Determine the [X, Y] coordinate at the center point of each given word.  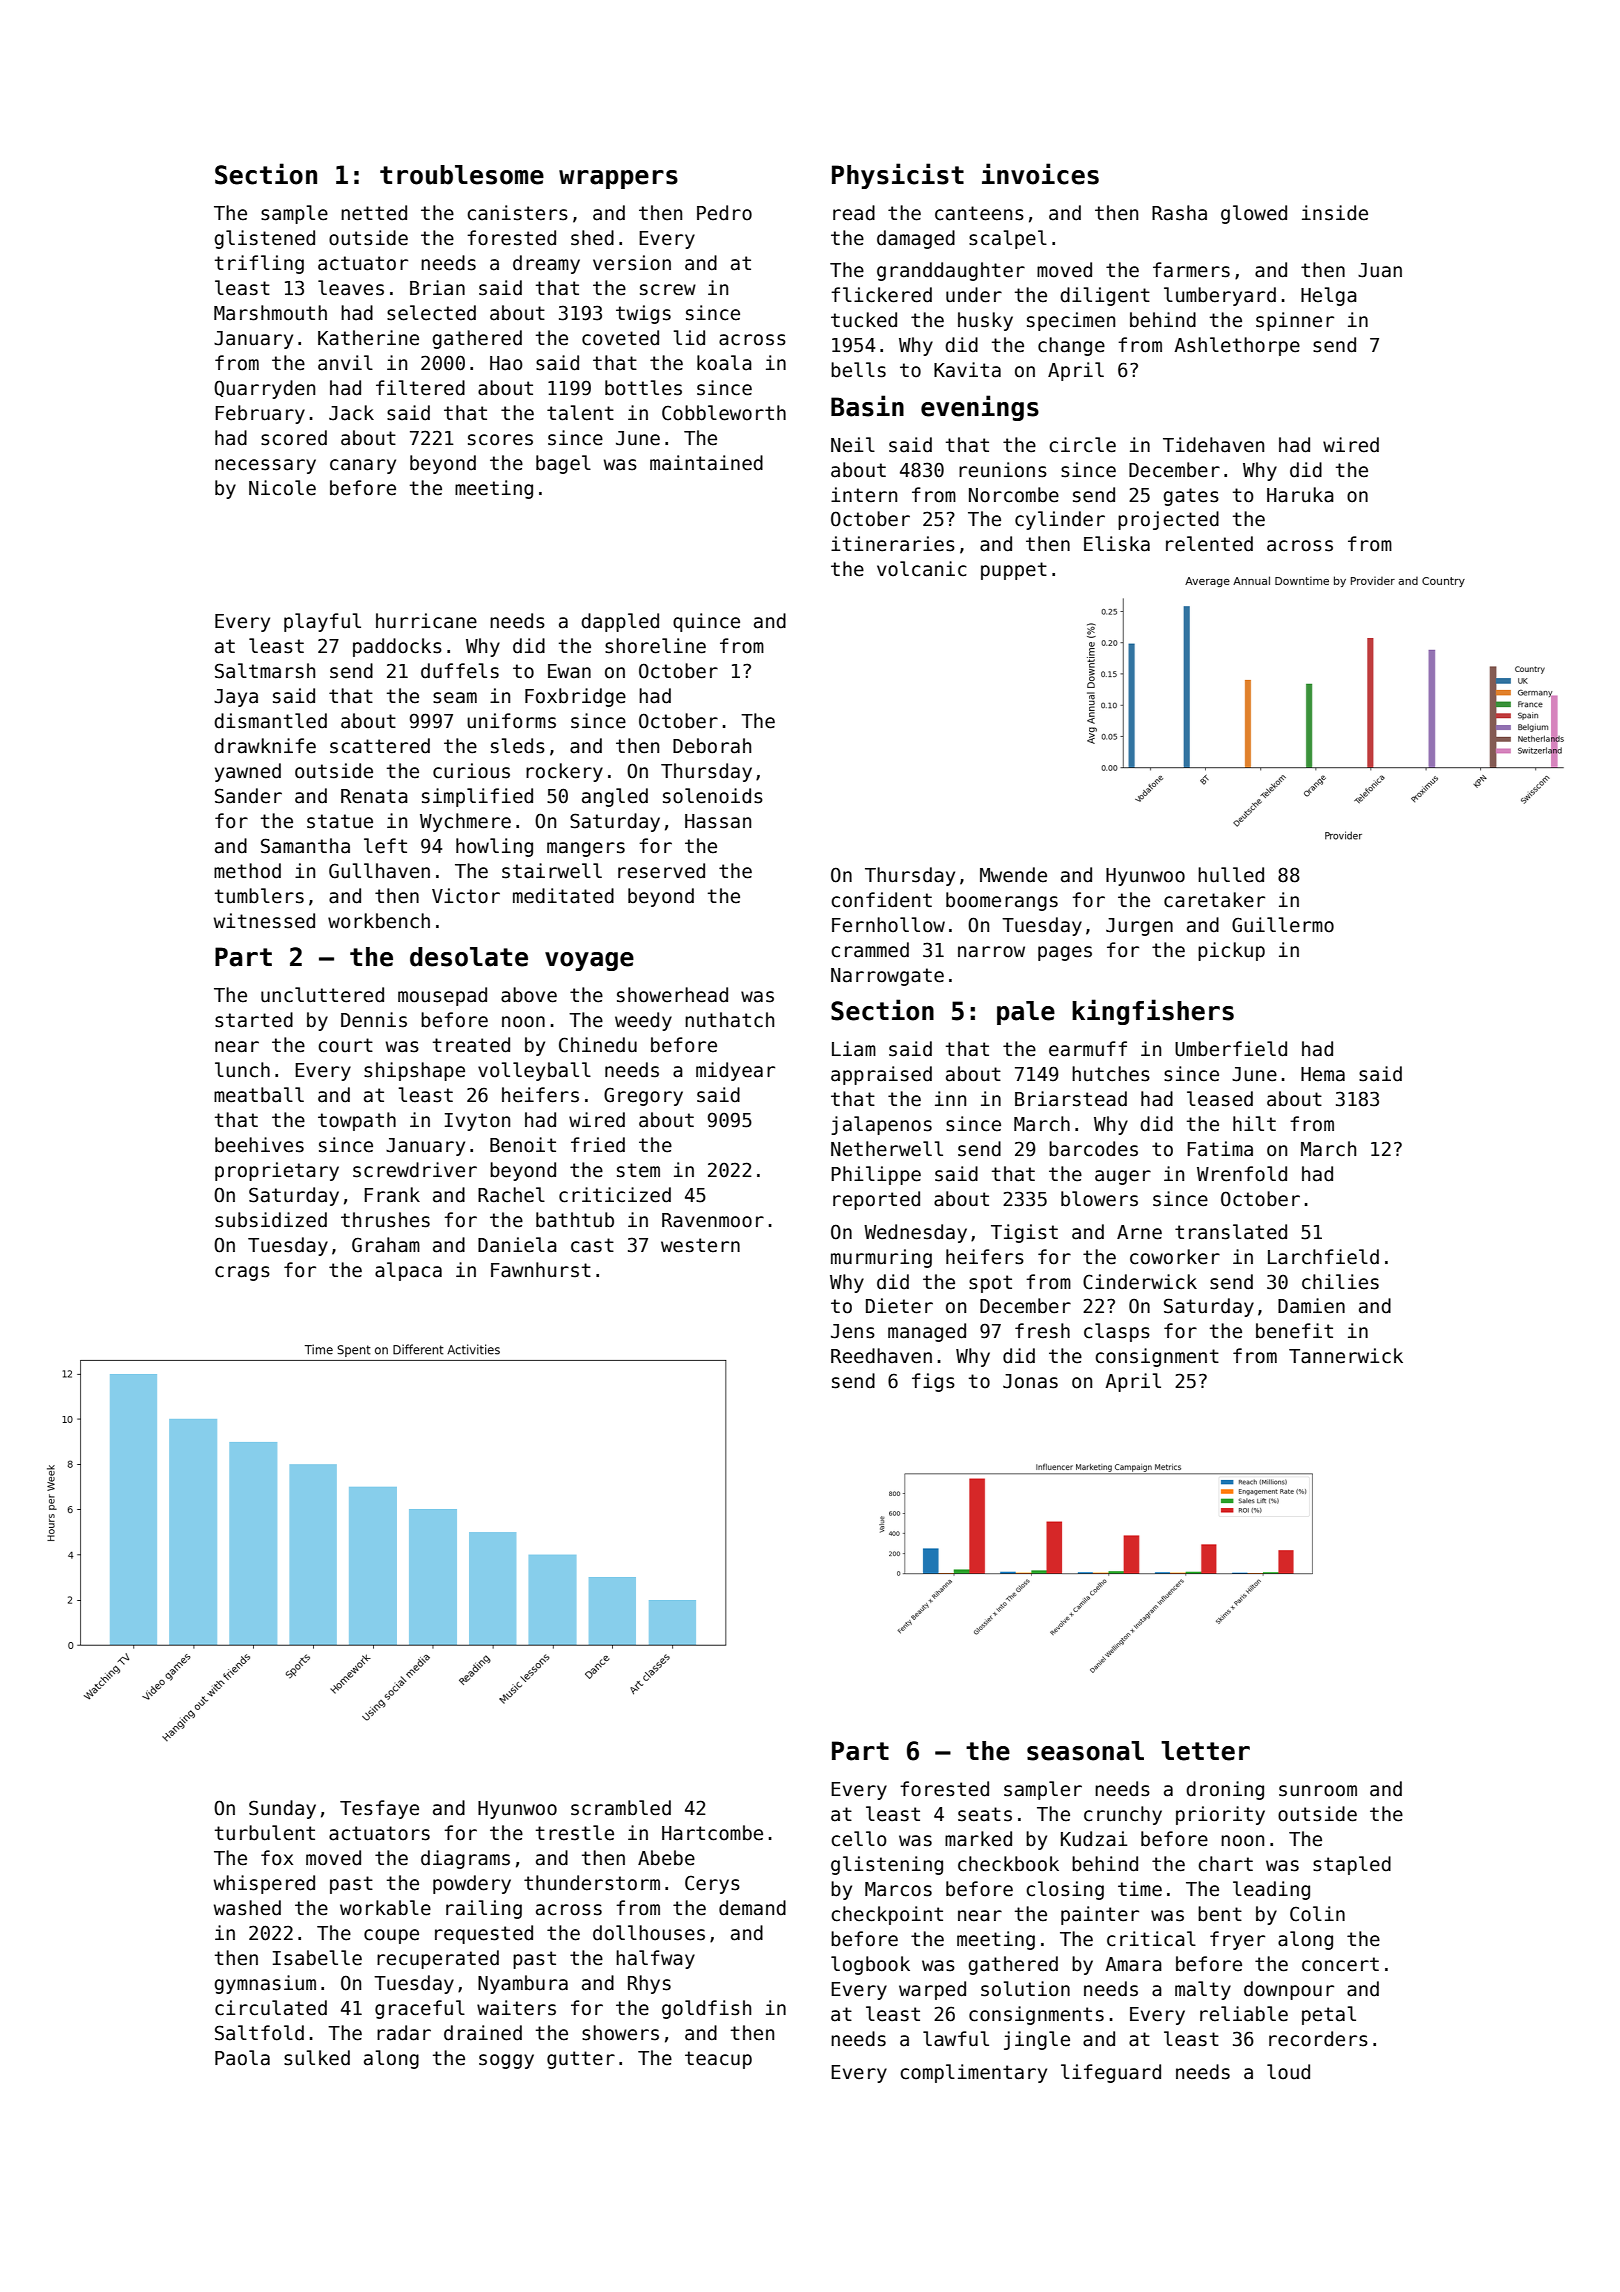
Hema [1323, 1074]
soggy [506, 2061]
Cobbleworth [724, 413]
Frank [392, 1195]
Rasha [1179, 213]
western [700, 1245]
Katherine [368, 338]
